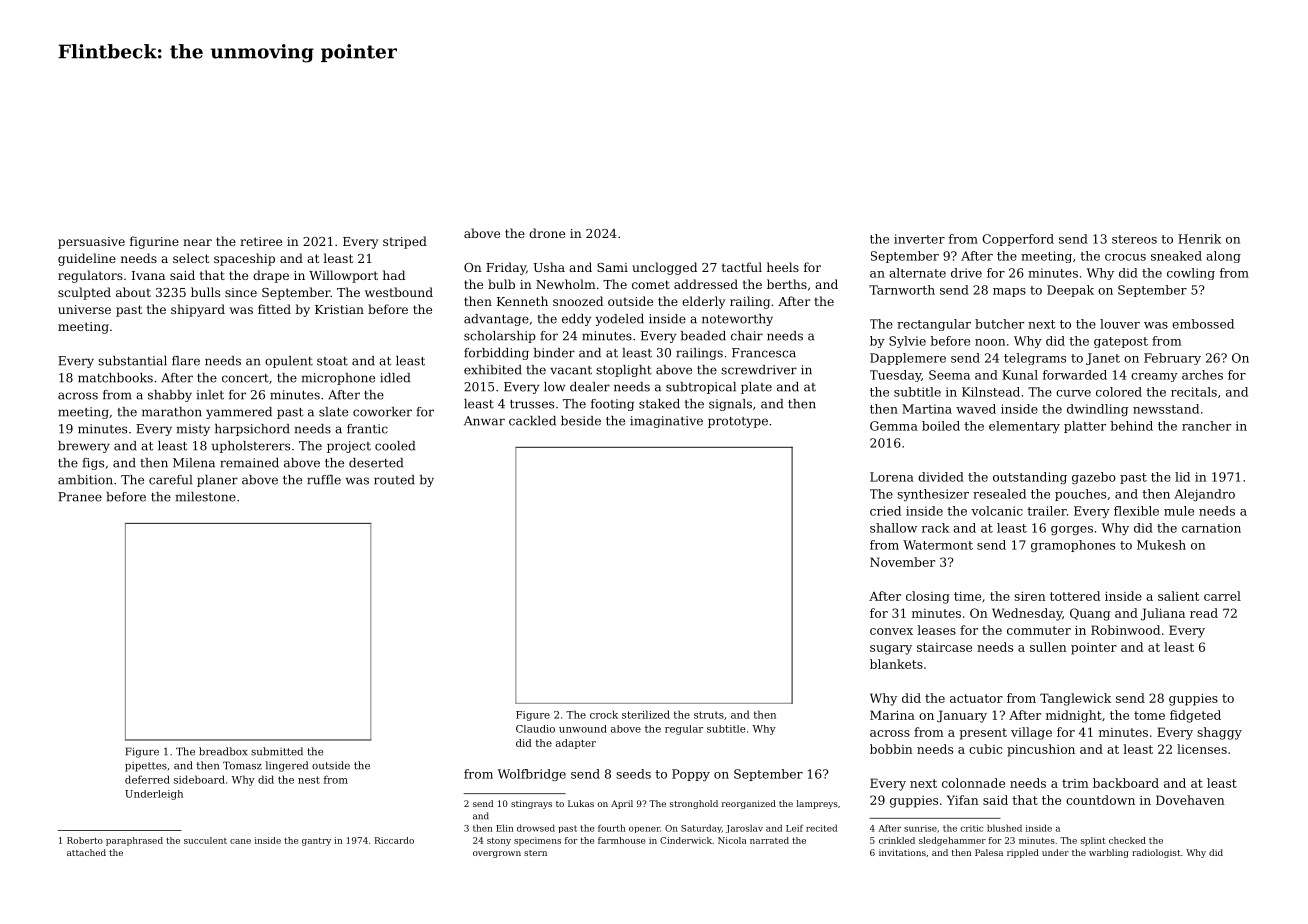 This screenshot has width=1308, height=924. I want to click on persuasive, so click(91, 243).
